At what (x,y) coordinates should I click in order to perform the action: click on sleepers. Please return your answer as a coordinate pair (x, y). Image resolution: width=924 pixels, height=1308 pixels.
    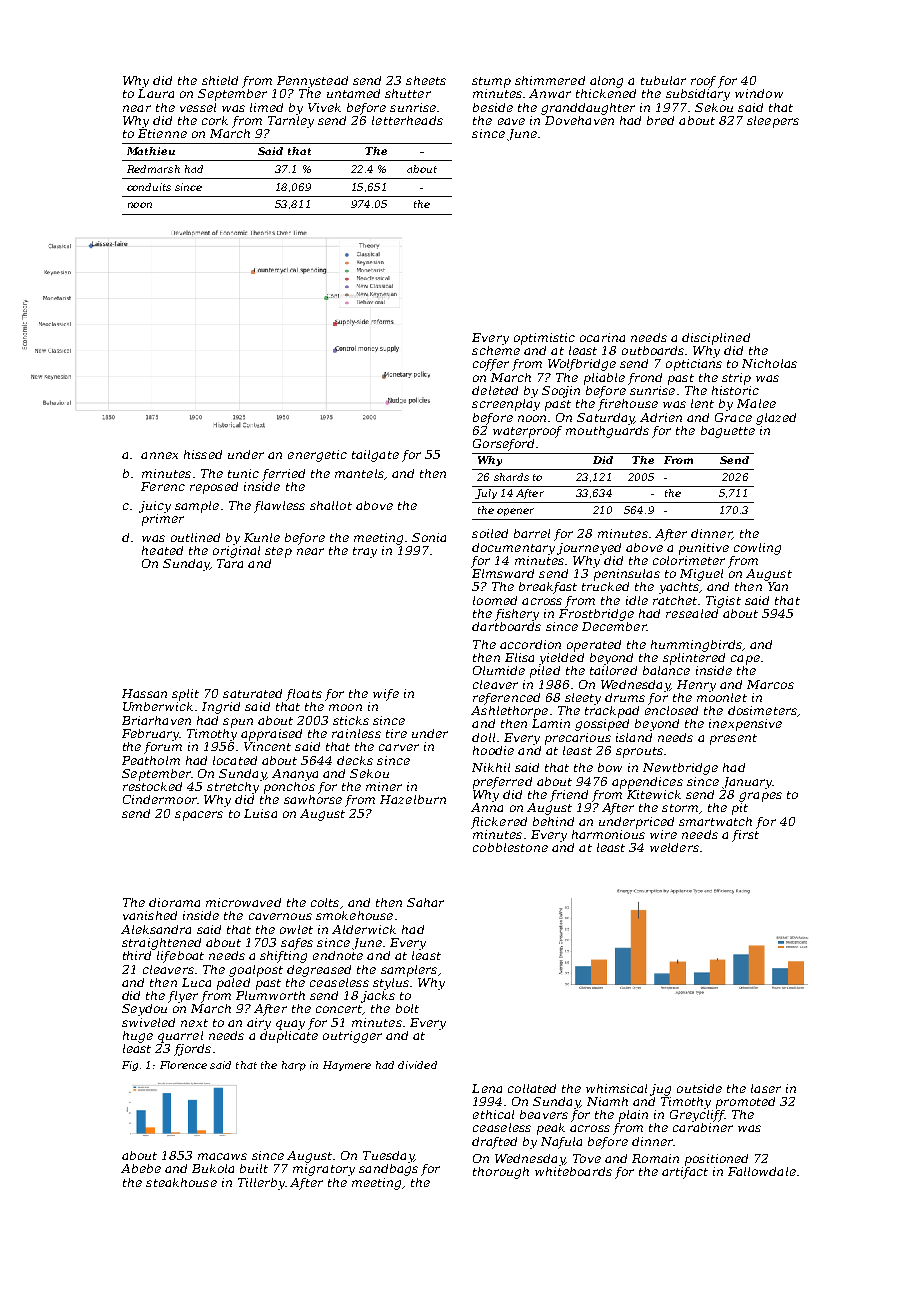
    Looking at the image, I should click on (773, 122).
